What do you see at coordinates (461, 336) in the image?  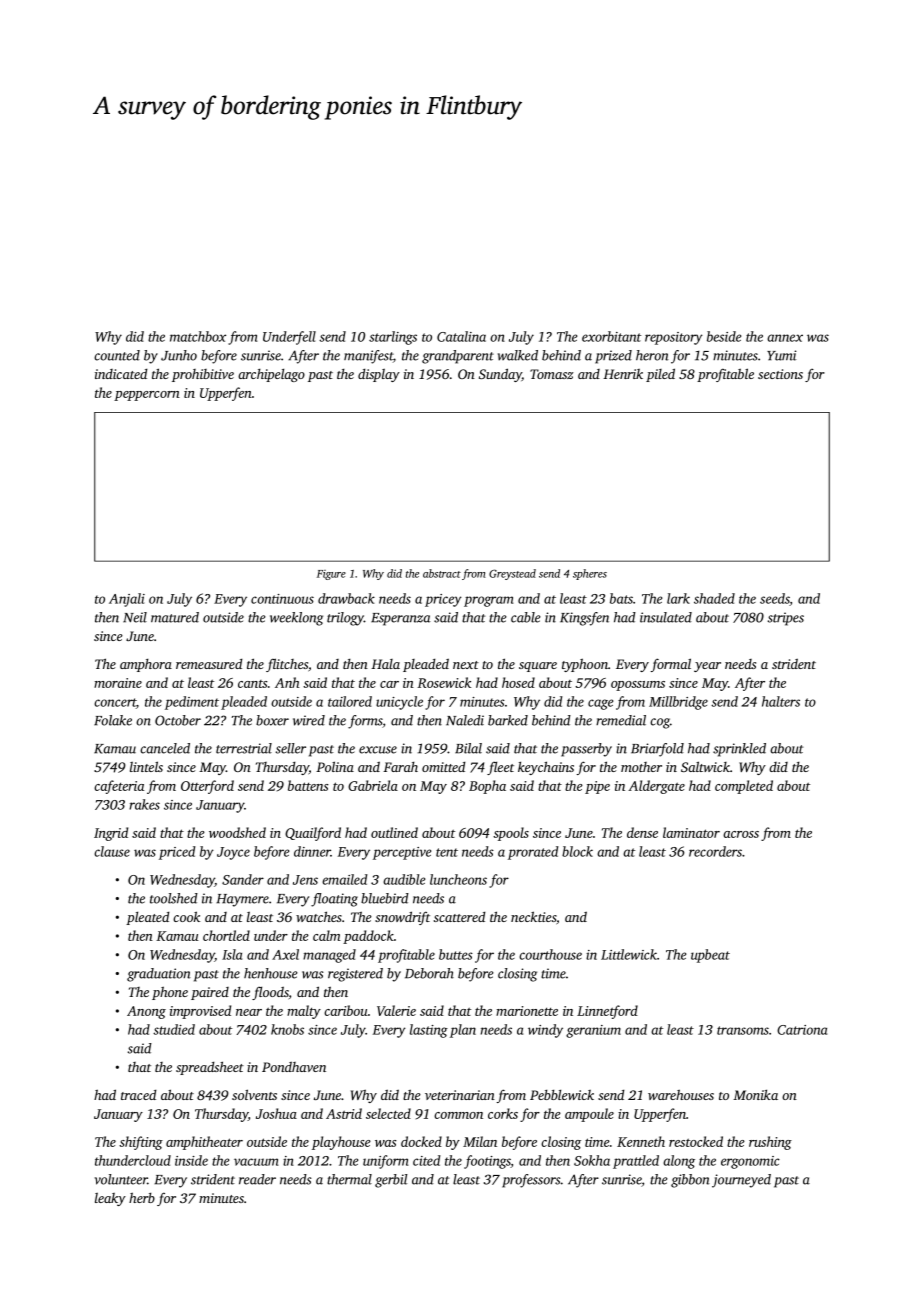 I see `Catalina` at bounding box center [461, 336].
